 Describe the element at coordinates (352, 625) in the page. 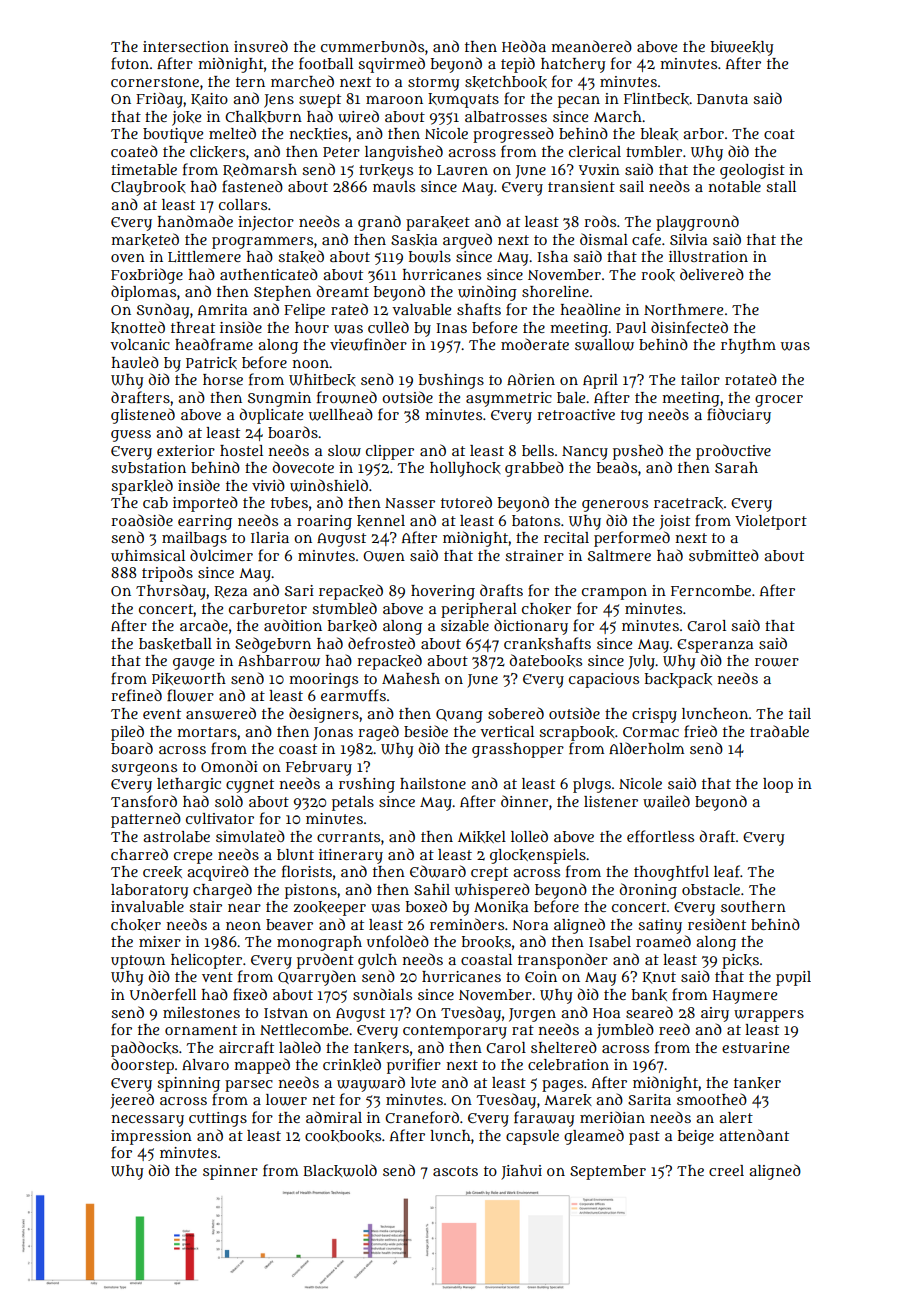

I see `barked` at that location.
